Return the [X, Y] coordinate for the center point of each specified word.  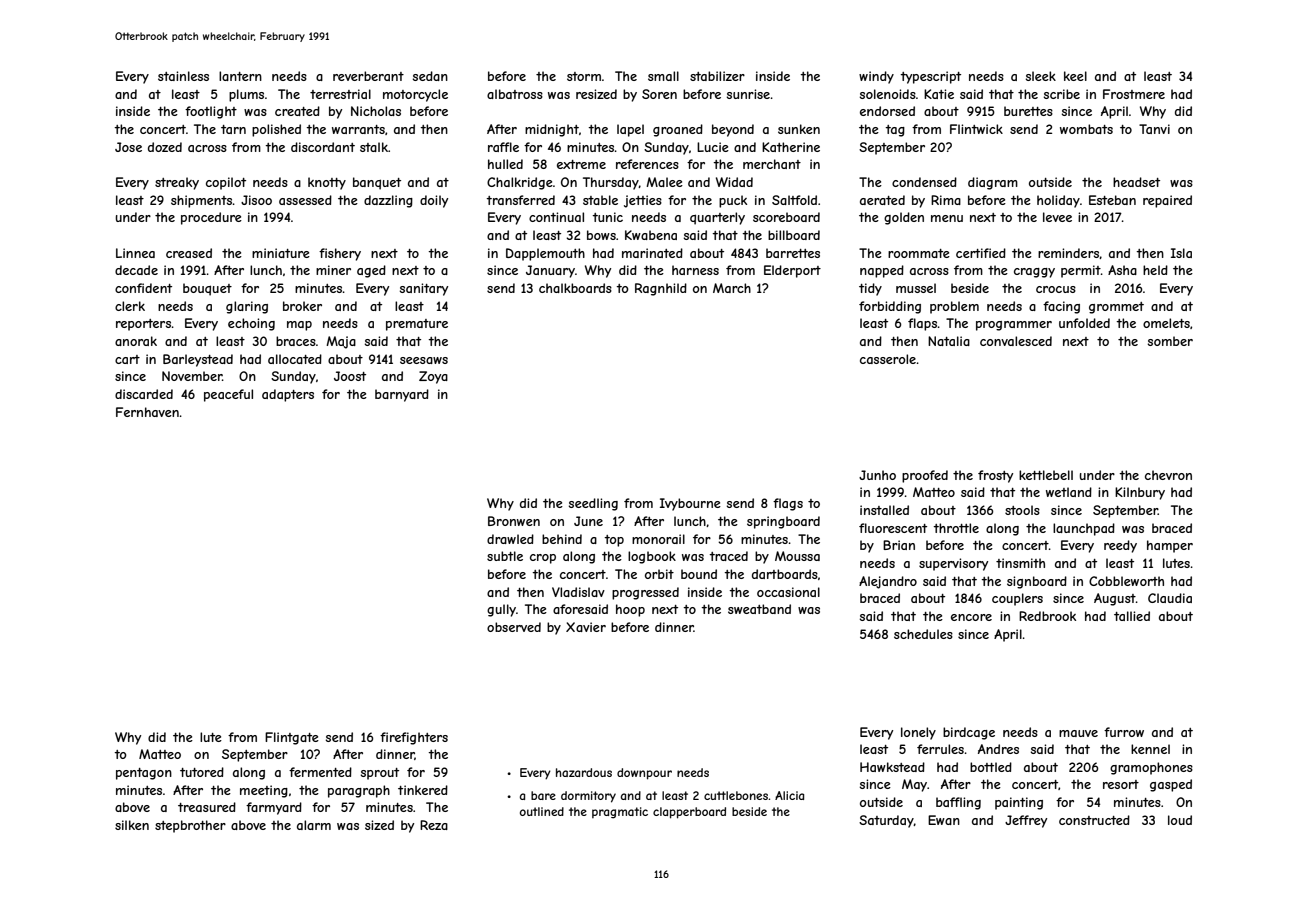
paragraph [359, 791]
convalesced [1016, 341]
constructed [1094, 820]
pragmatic [620, 813]
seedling [593, 504]
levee [1057, 217]
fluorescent [893, 528]
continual [556, 217]
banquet [377, 183]
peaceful [228, 395]
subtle [505, 556]
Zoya [433, 377]
